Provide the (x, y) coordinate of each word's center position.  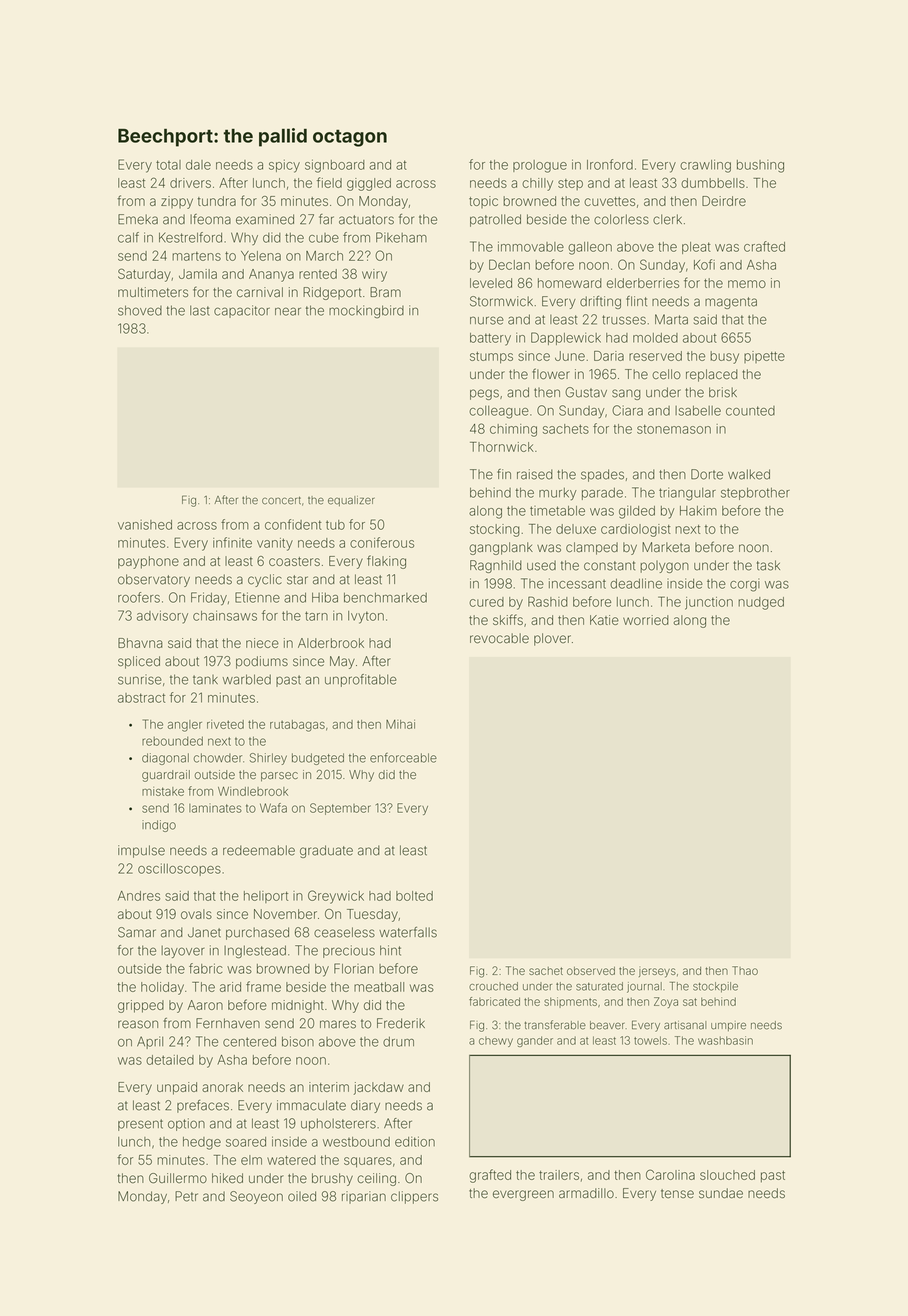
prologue (540, 166)
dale (198, 165)
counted (750, 411)
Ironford (610, 164)
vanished (145, 525)
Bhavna (140, 643)
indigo (159, 826)
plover (552, 639)
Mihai (400, 724)
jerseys (657, 973)
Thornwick (502, 447)
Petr (186, 1196)
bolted (414, 896)
